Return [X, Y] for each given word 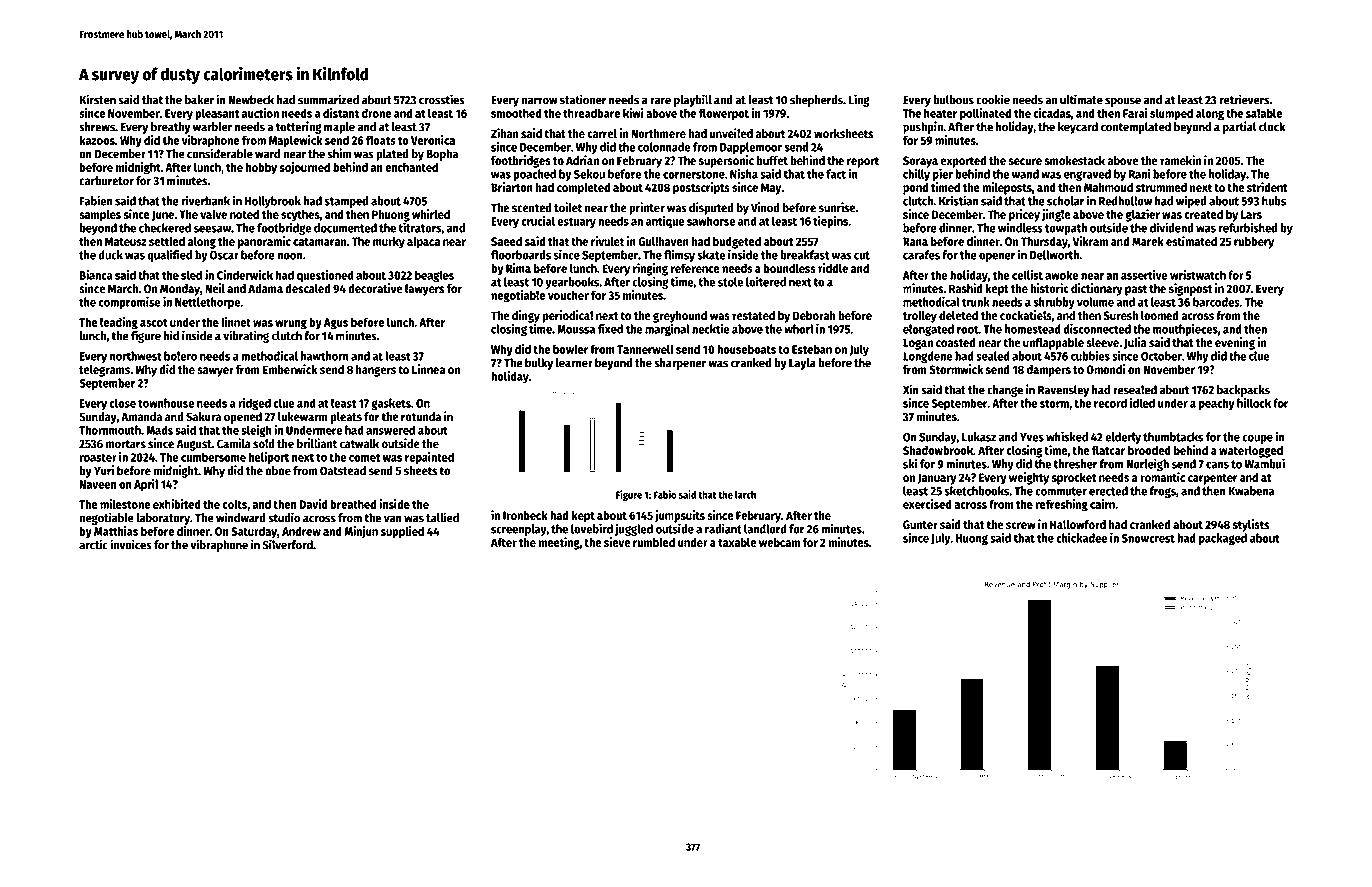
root [968, 329]
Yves [1032, 437]
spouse [1123, 102]
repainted [429, 458]
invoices [131, 544]
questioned [325, 276]
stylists [1250, 525]
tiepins [830, 222]
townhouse [166, 403]
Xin [911, 389]
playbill [693, 100]
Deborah [814, 315]
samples [100, 216]
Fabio [665, 494]
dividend [1172, 227]
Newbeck [251, 100]
